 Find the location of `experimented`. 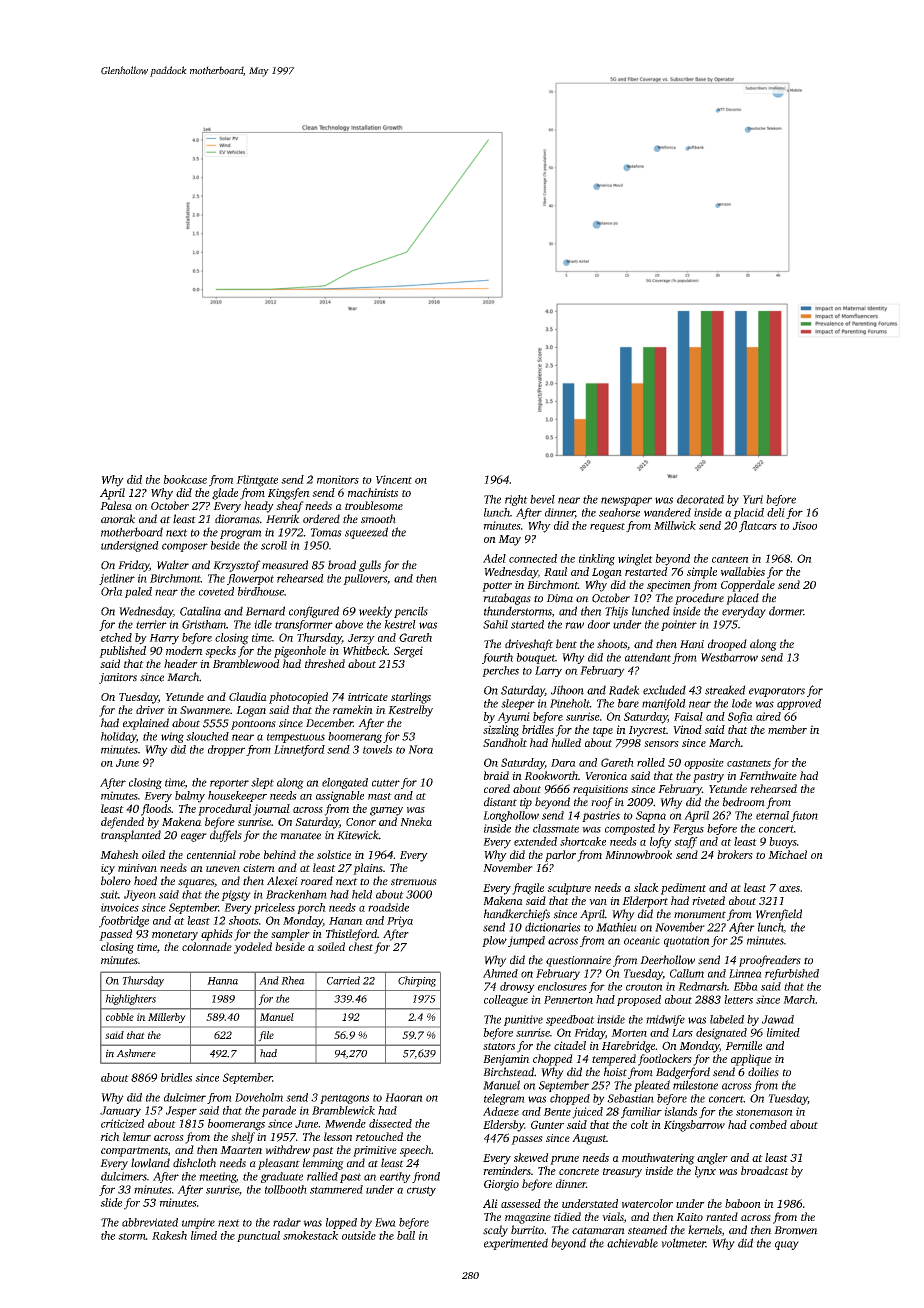

experimented is located at coordinates (516, 1244).
